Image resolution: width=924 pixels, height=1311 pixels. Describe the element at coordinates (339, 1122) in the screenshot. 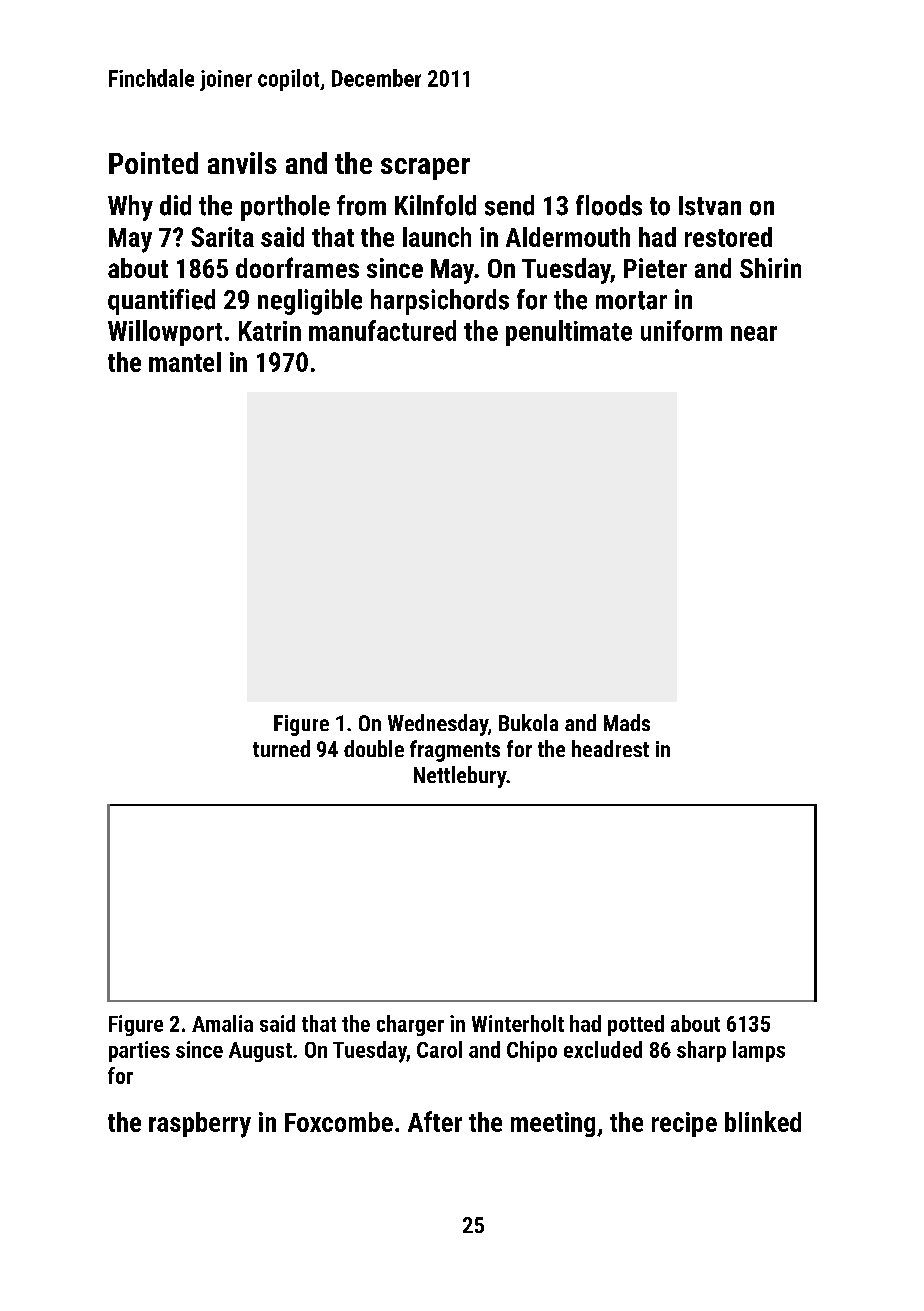

I see `Foxcombe` at that location.
